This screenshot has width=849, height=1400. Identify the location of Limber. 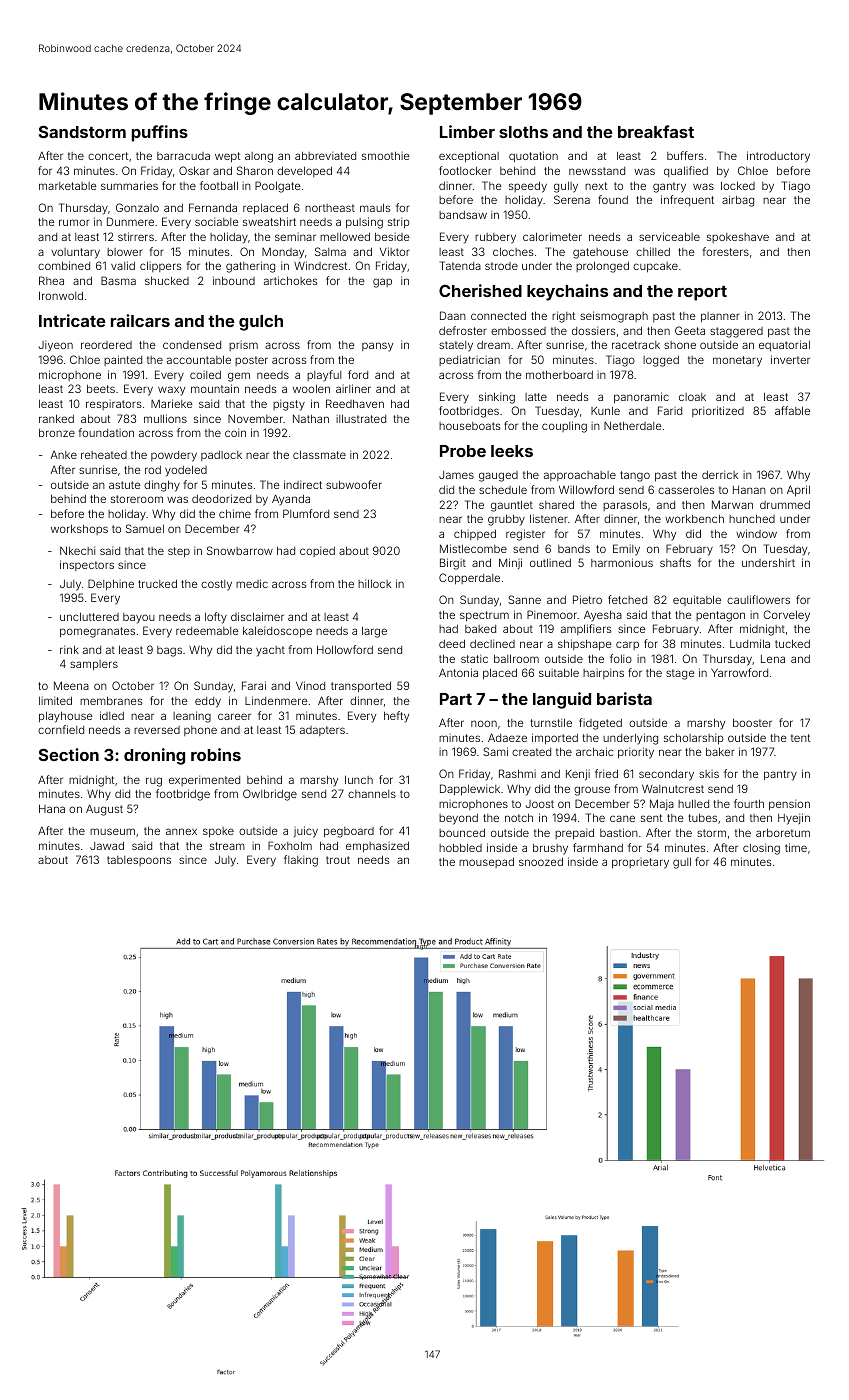
(467, 131).
